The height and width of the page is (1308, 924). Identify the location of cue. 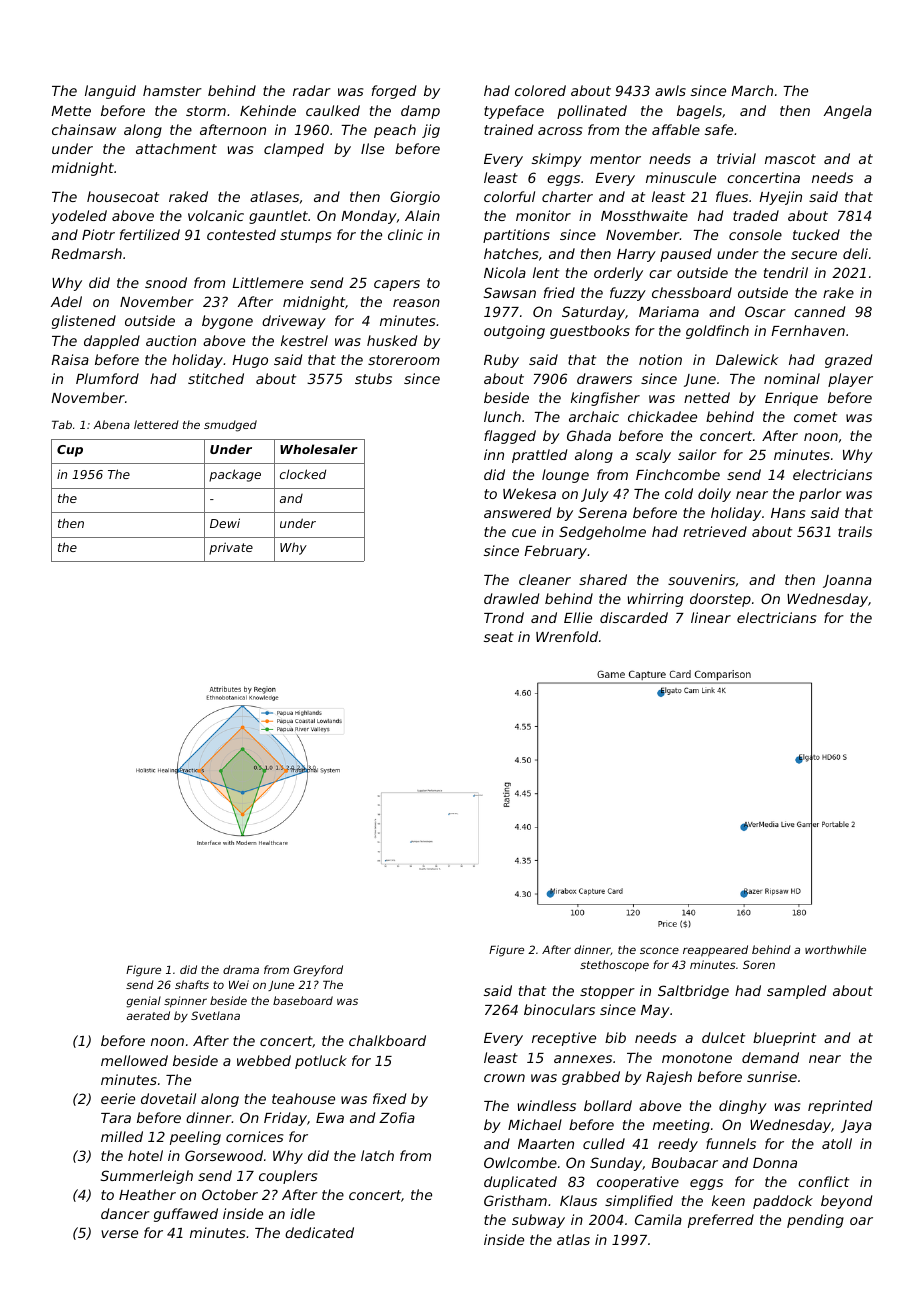
(524, 533).
